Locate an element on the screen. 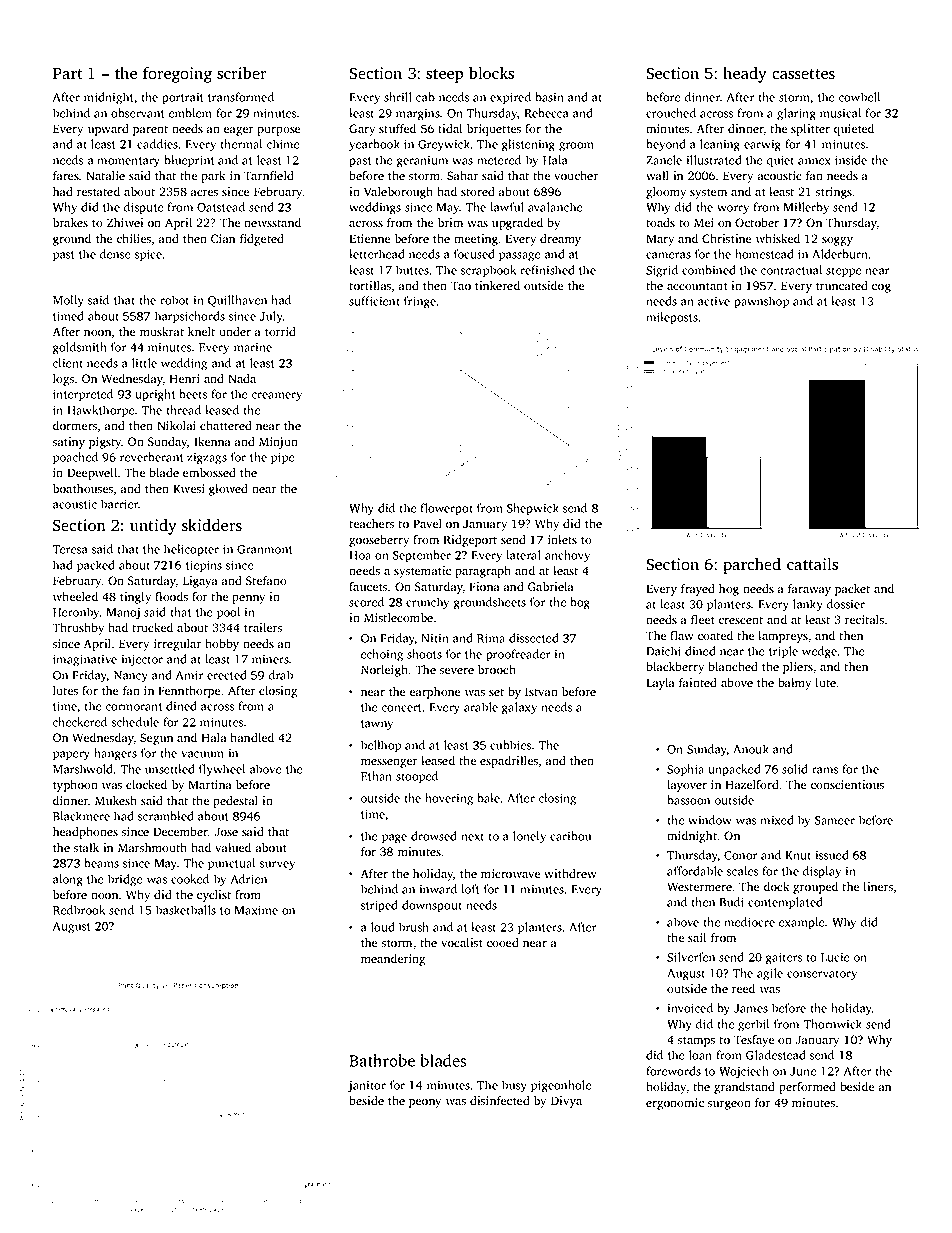 The height and width of the screenshot is (1233, 952). janitor is located at coordinates (367, 1087).
